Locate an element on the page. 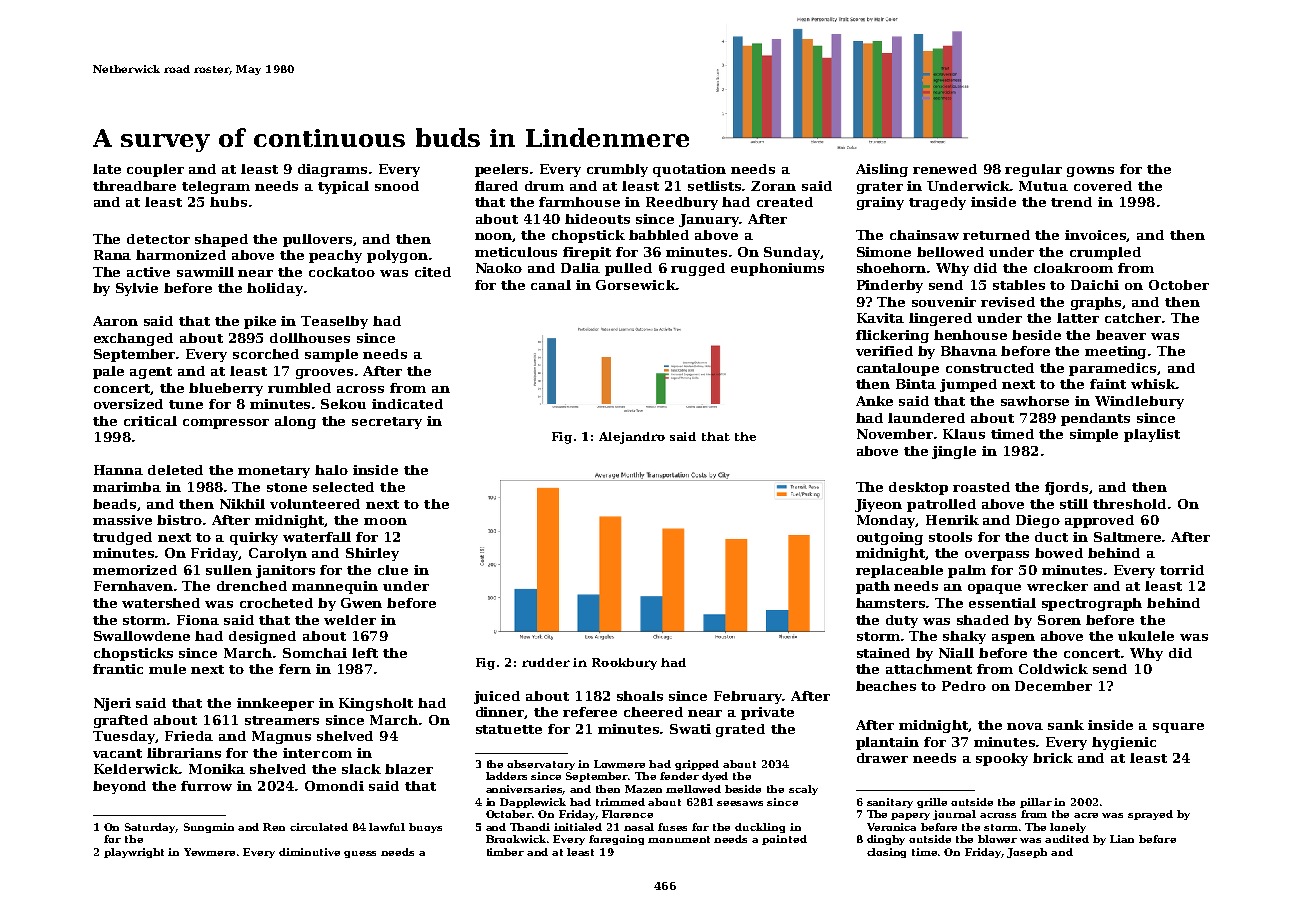 The image size is (1308, 924). Aisling is located at coordinates (882, 170).
